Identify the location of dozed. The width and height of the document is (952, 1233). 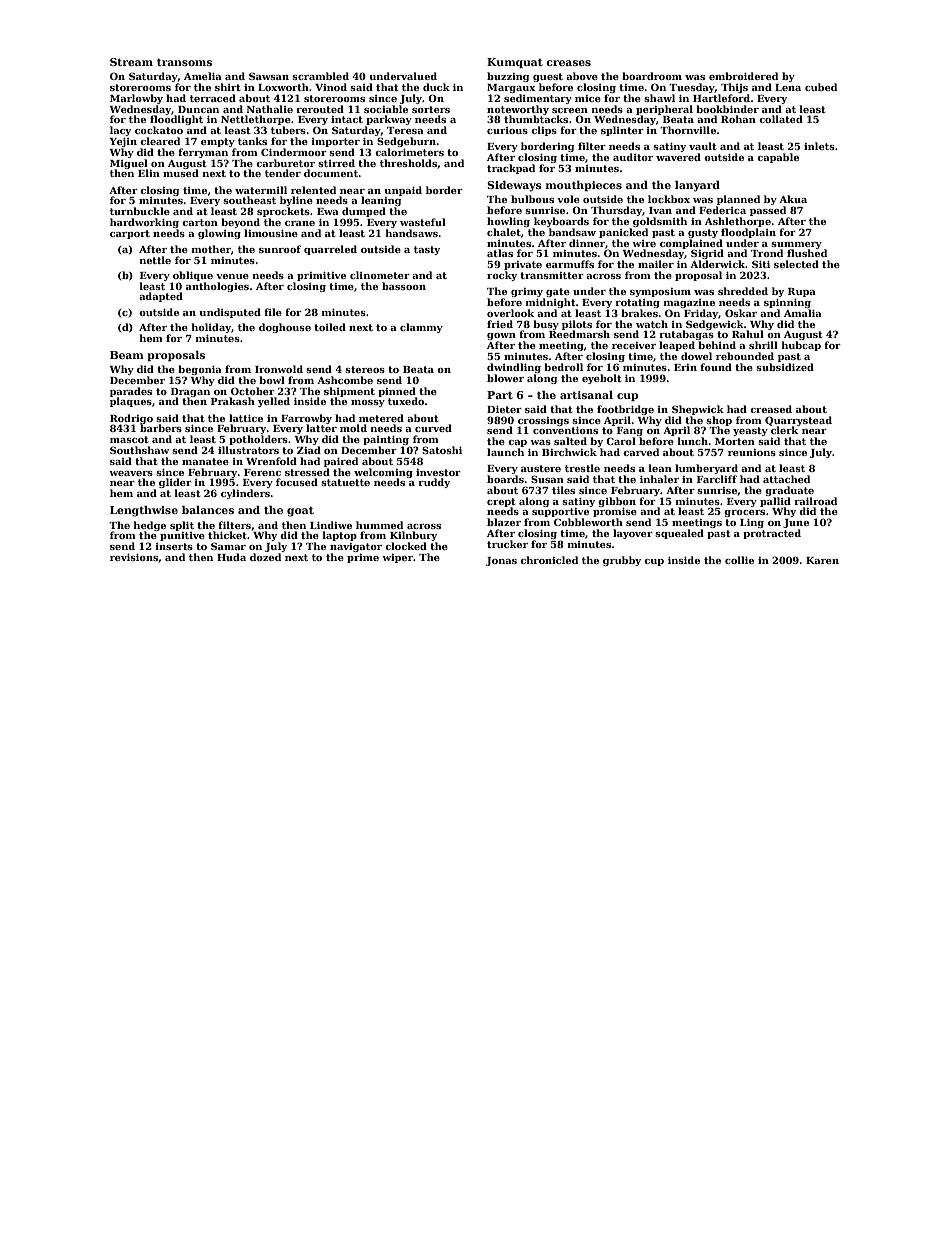
(265, 557).
